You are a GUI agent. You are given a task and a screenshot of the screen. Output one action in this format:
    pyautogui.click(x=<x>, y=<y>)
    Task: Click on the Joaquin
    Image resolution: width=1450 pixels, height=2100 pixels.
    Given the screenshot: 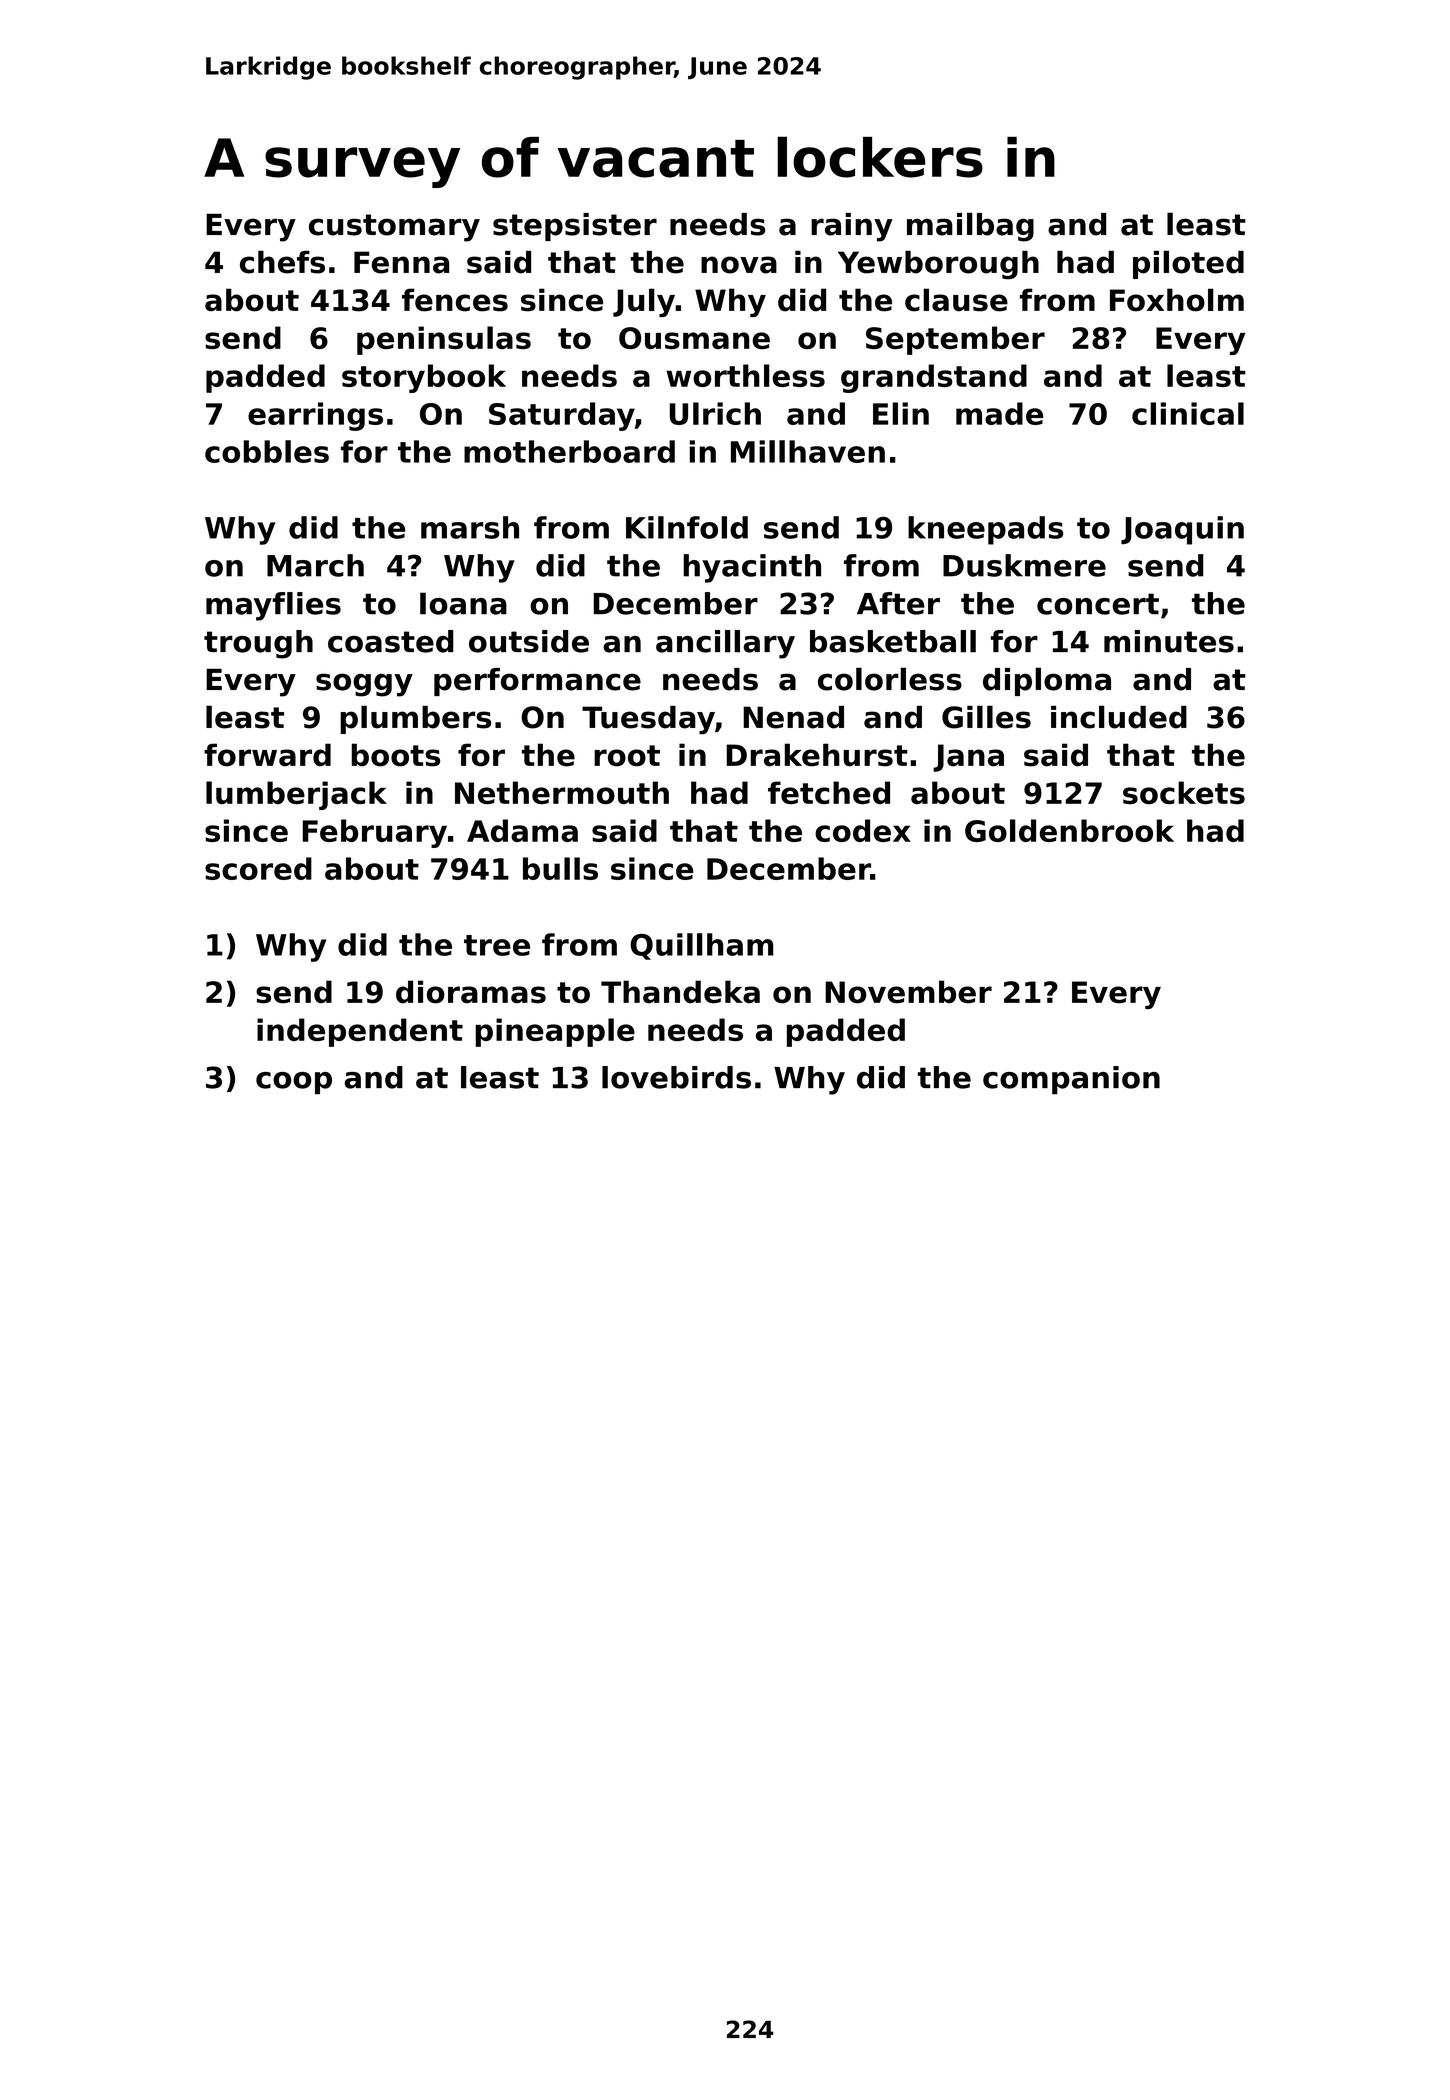 What is the action you would take?
    pyautogui.click(x=1182, y=530)
